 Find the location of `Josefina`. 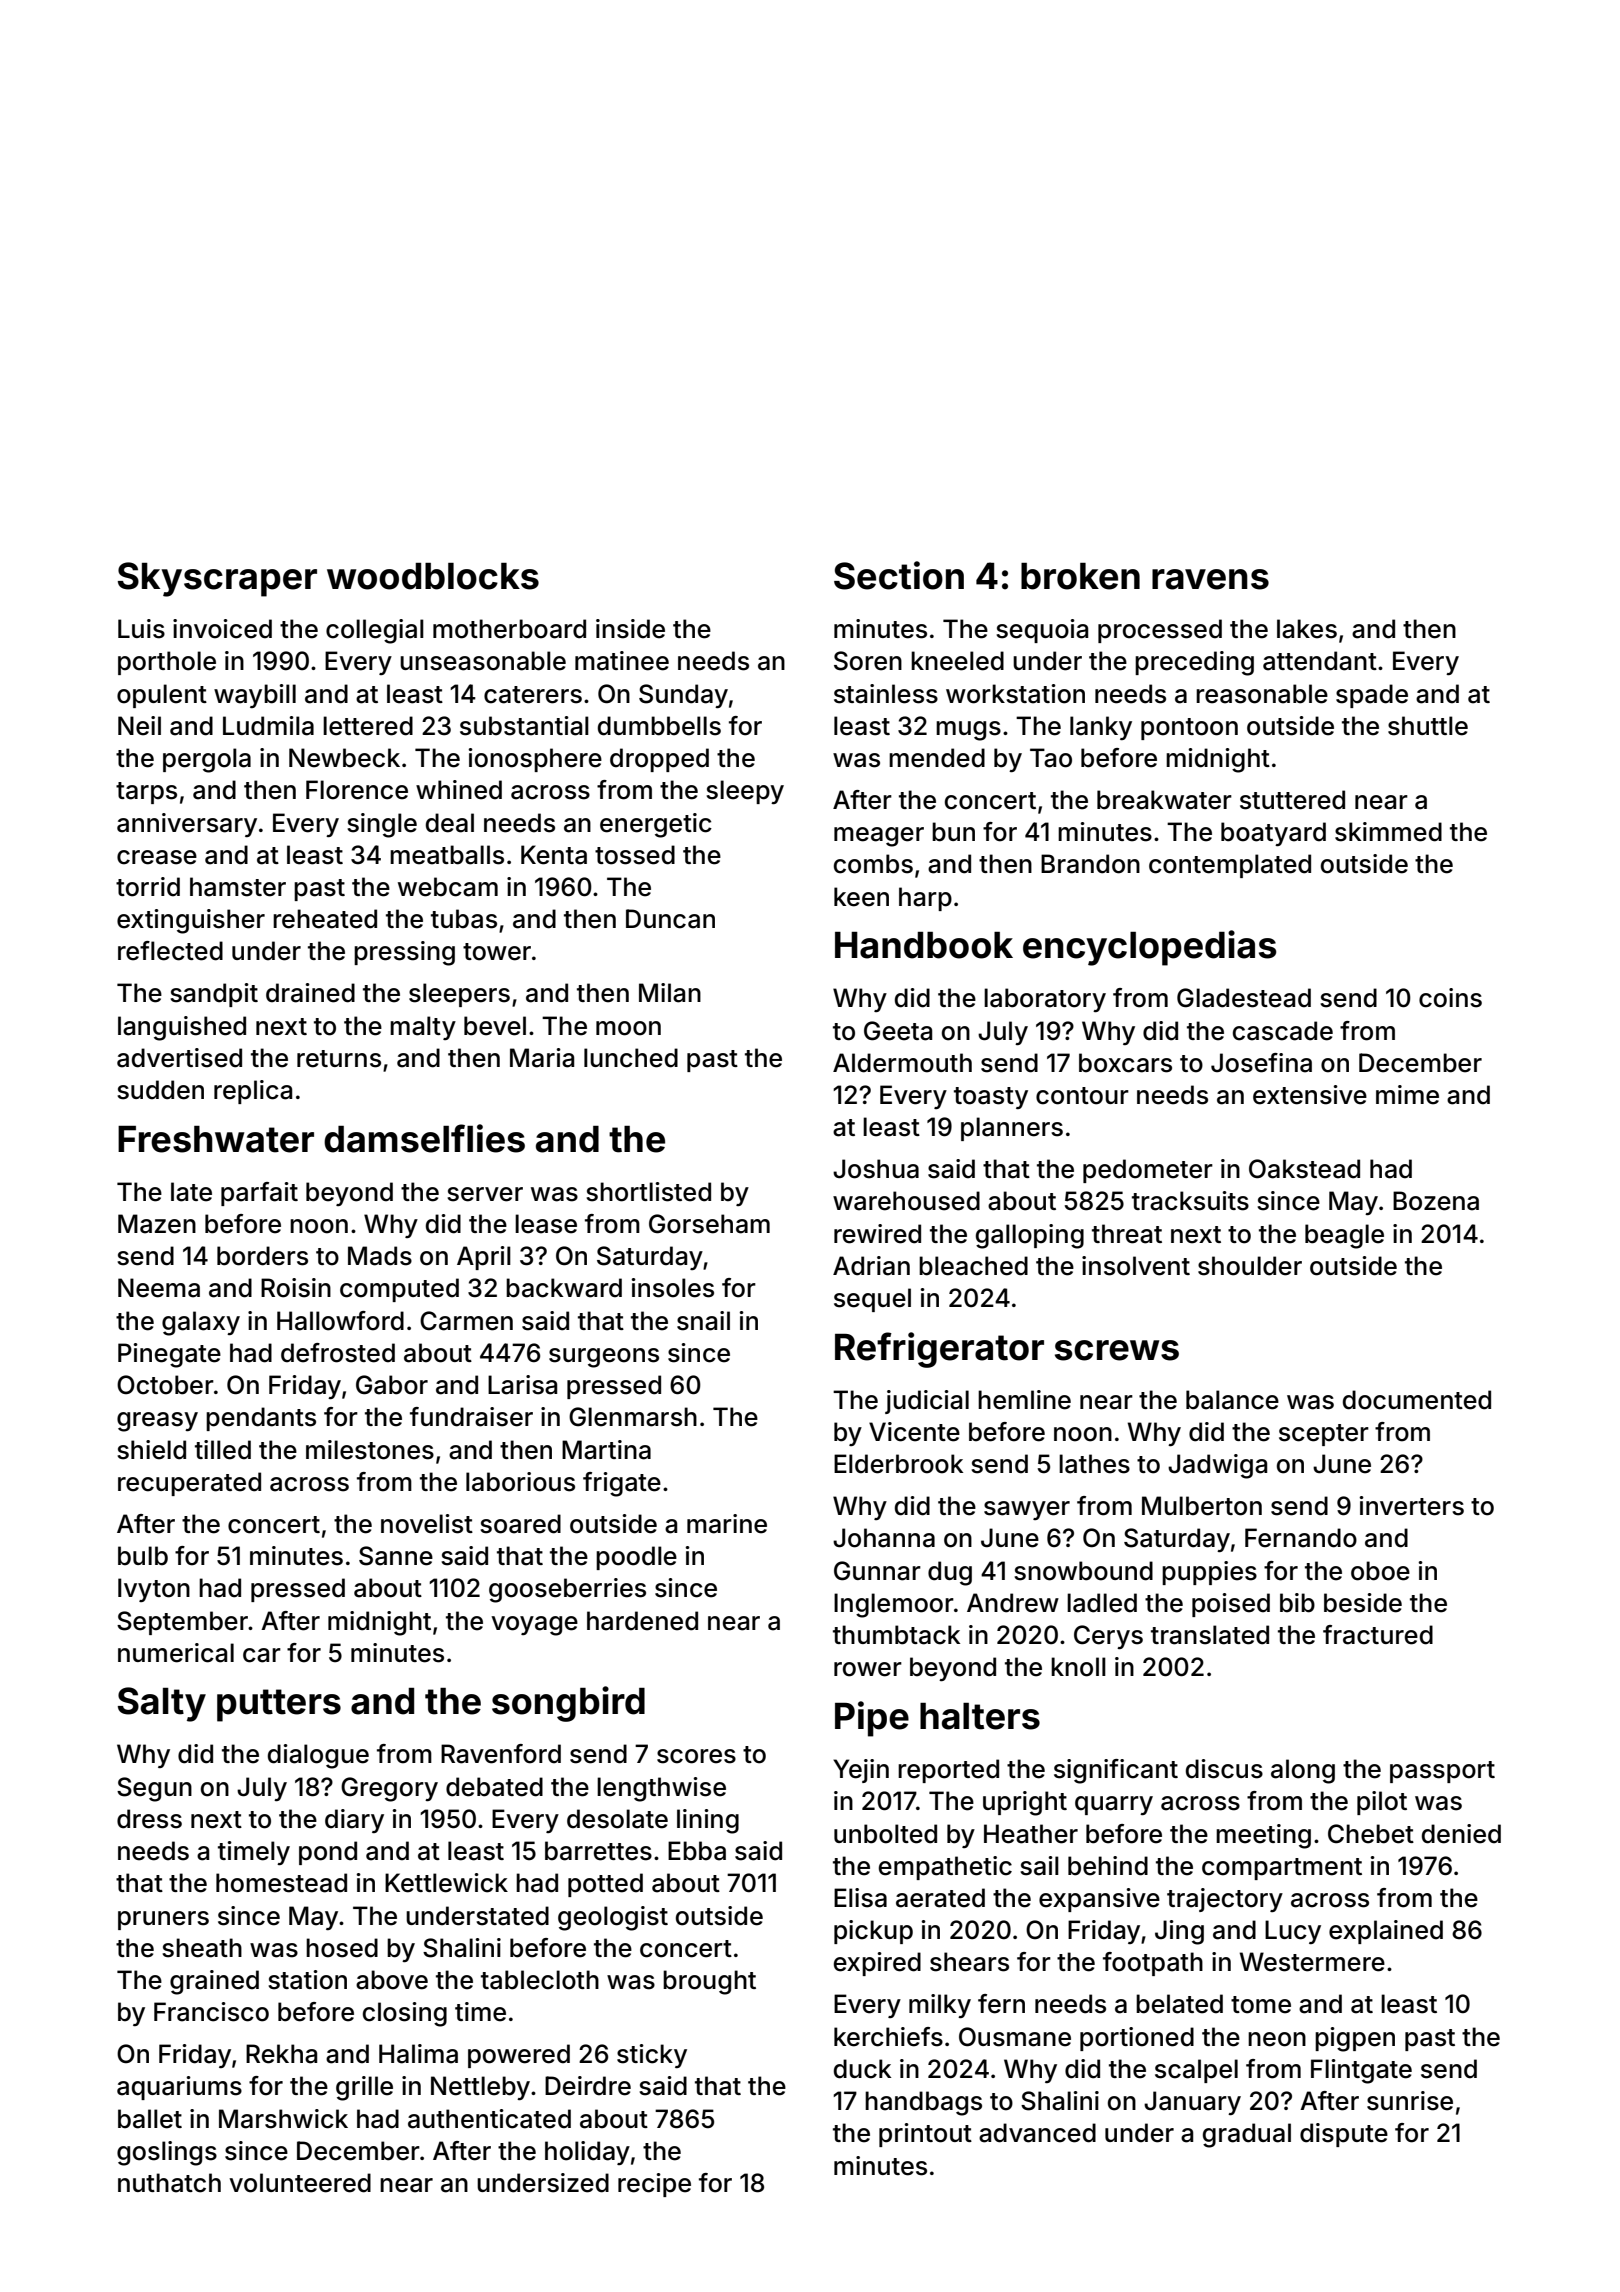

Josefina is located at coordinates (1261, 1063).
